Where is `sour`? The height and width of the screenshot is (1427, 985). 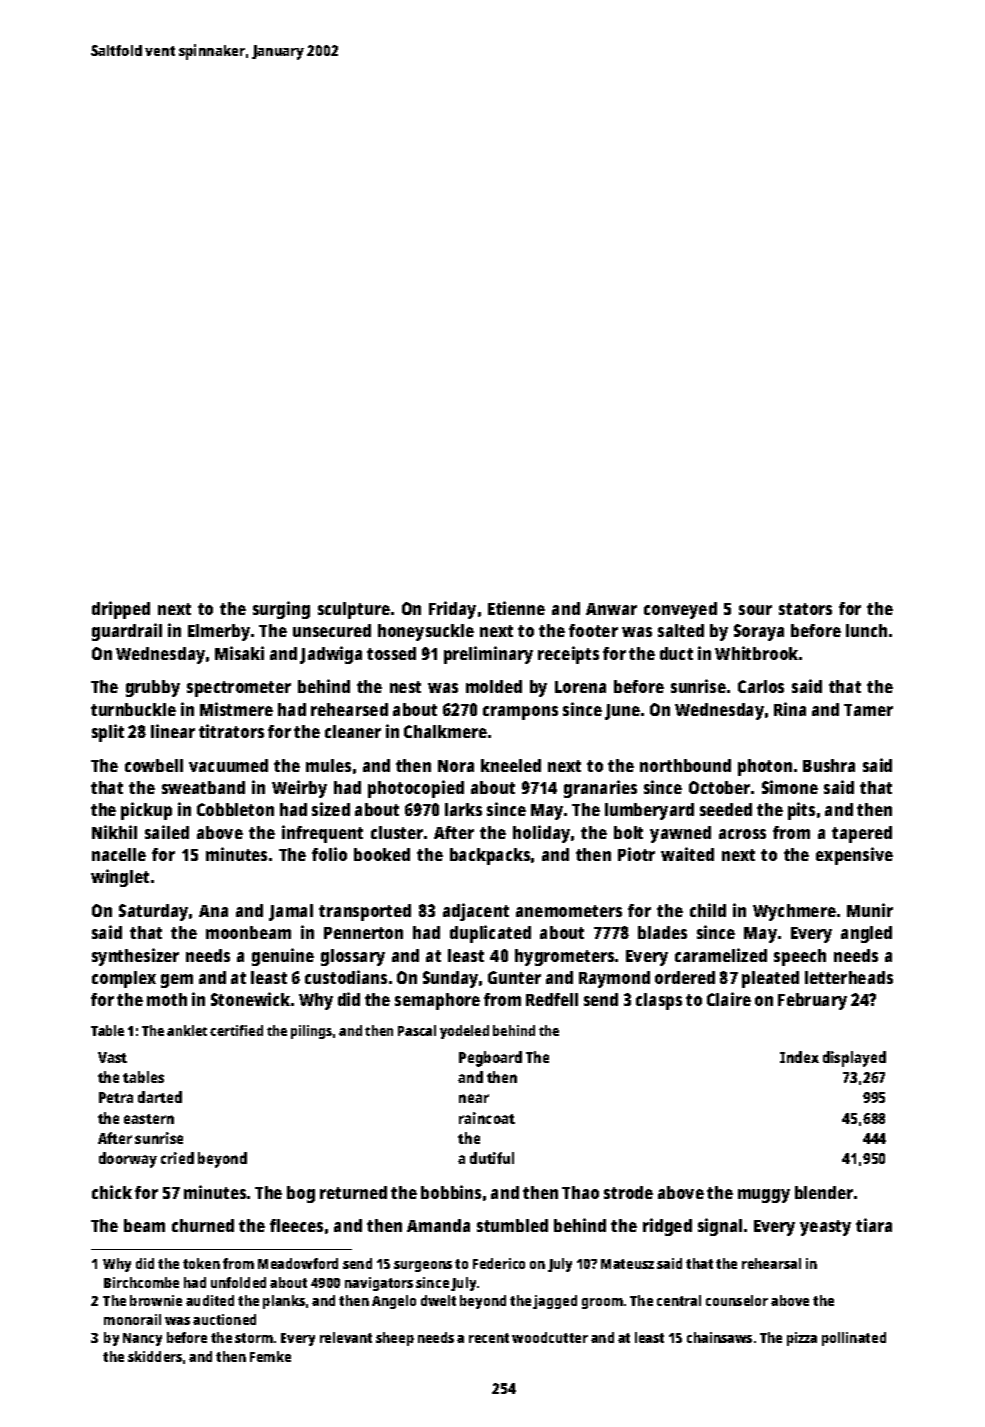
sour is located at coordinates (755, 610).
